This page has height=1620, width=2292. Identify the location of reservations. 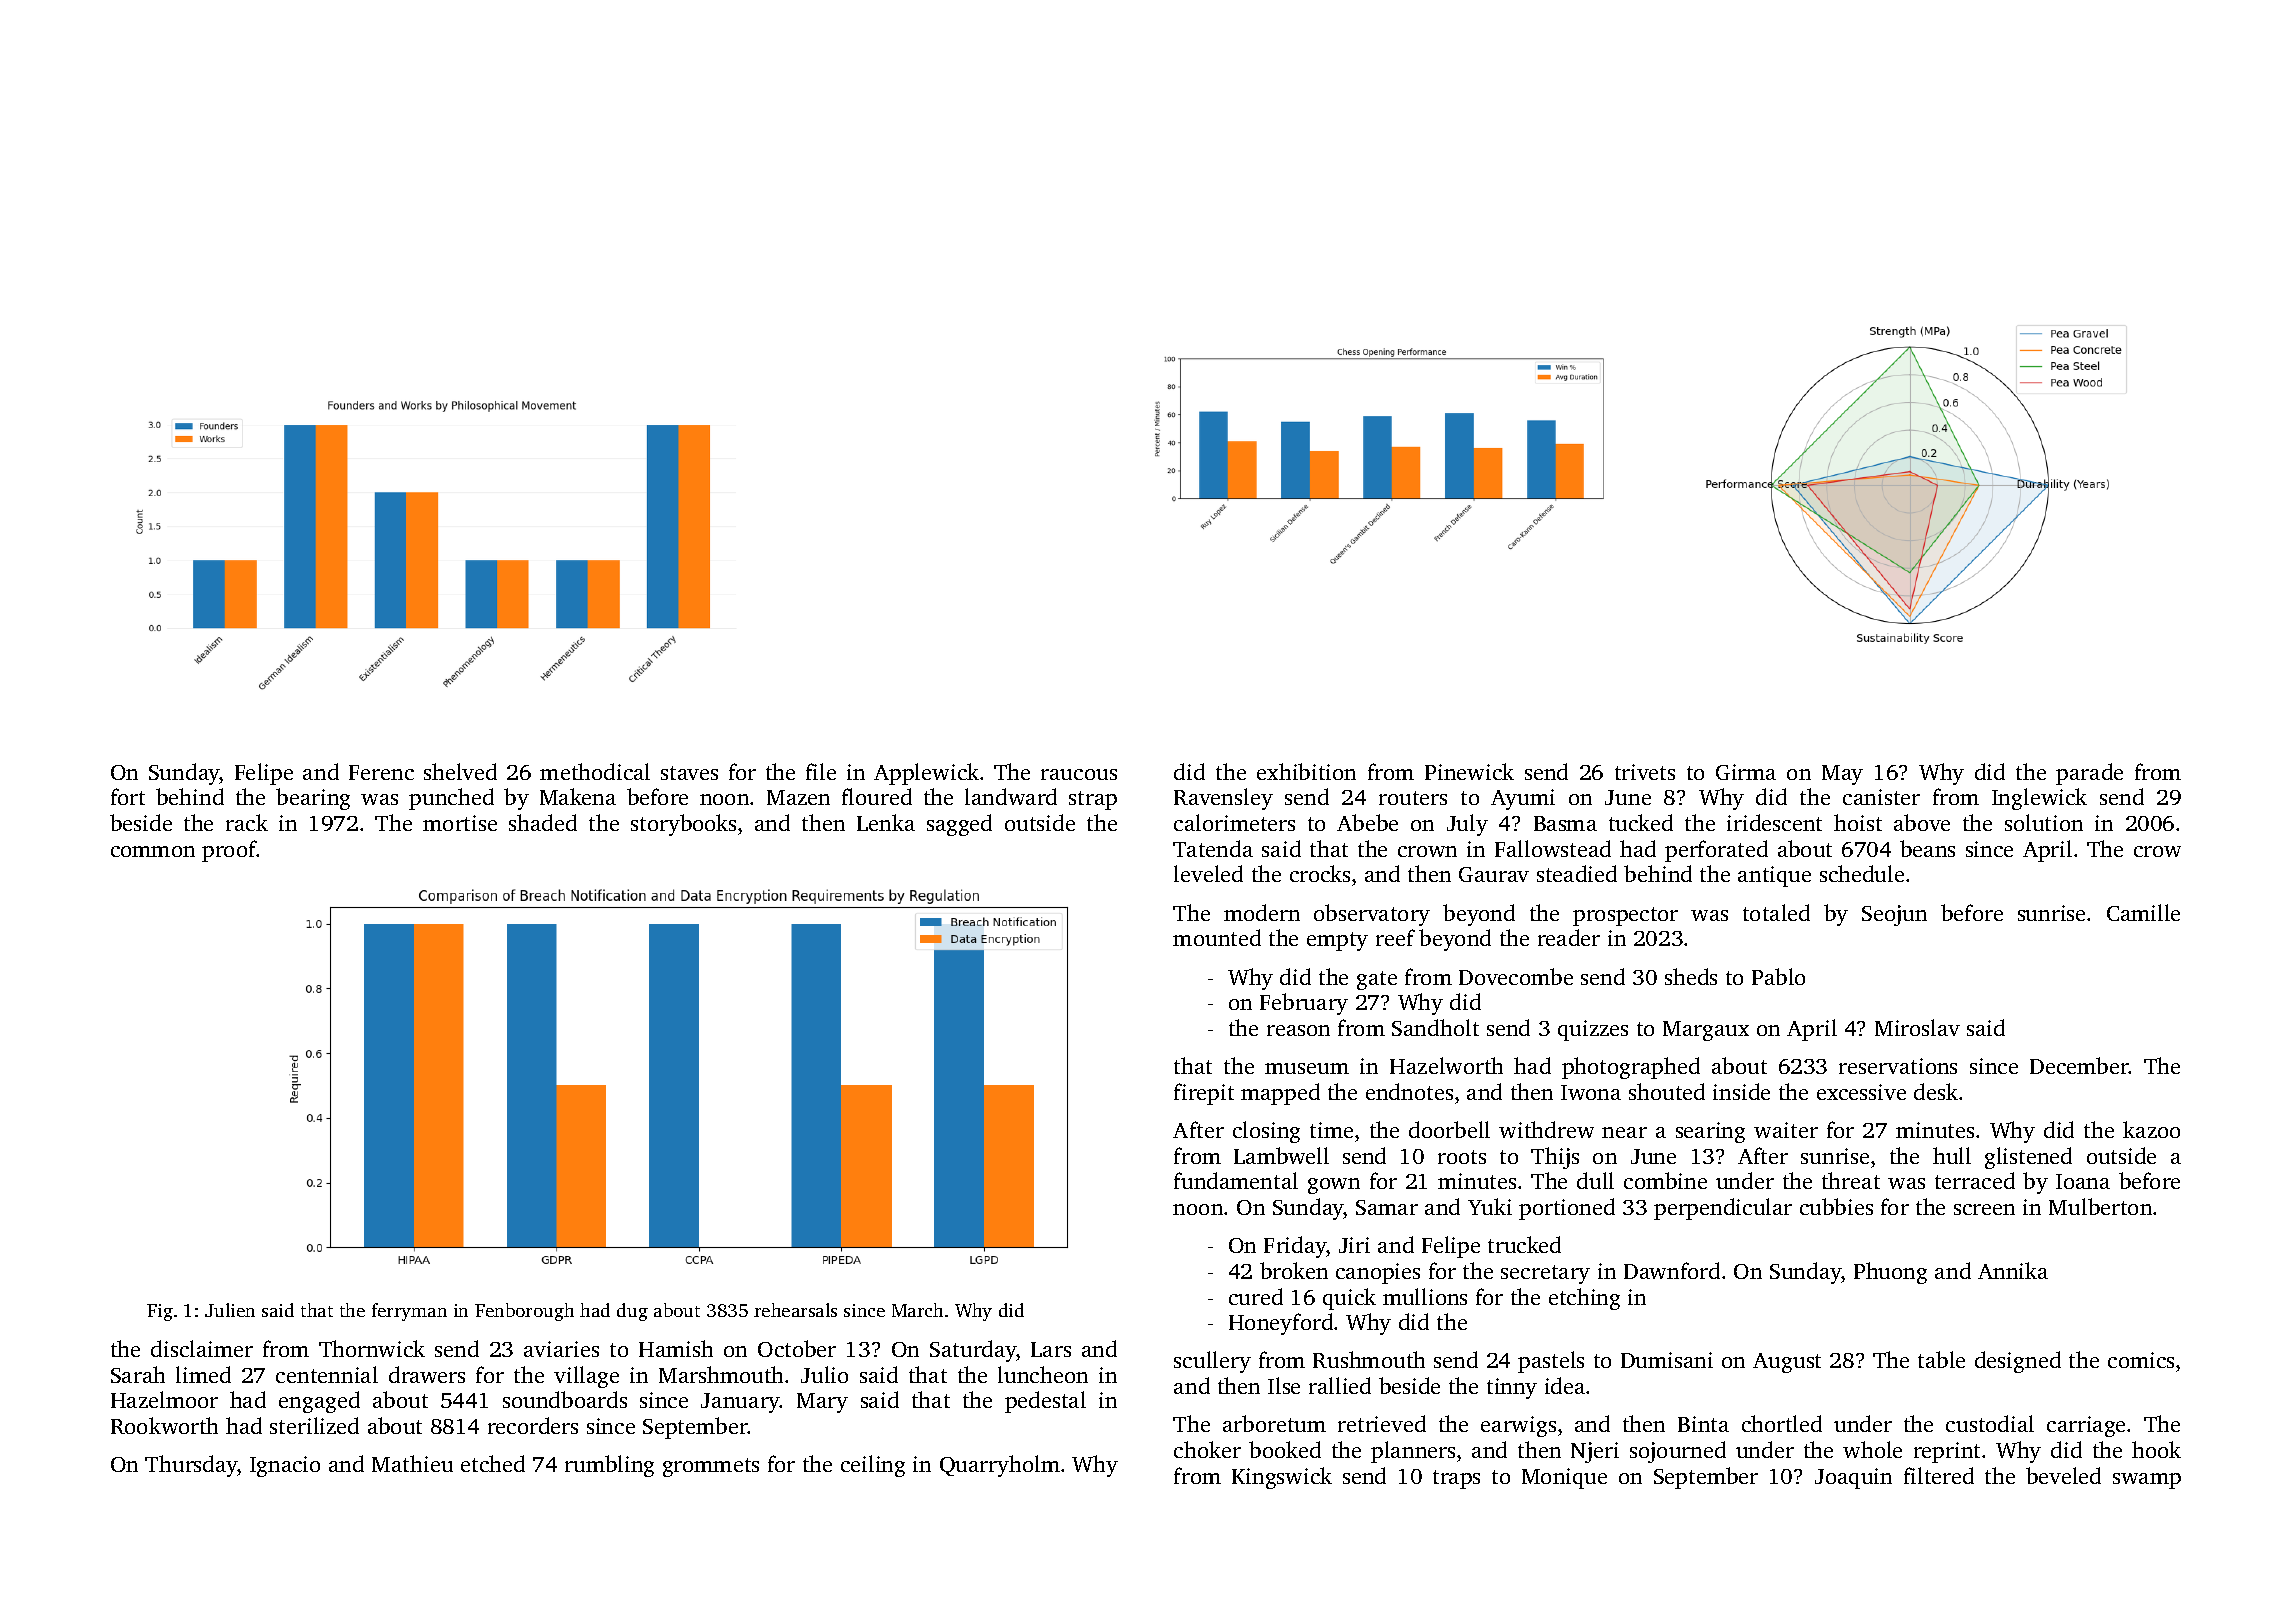
(1898, 1066).
